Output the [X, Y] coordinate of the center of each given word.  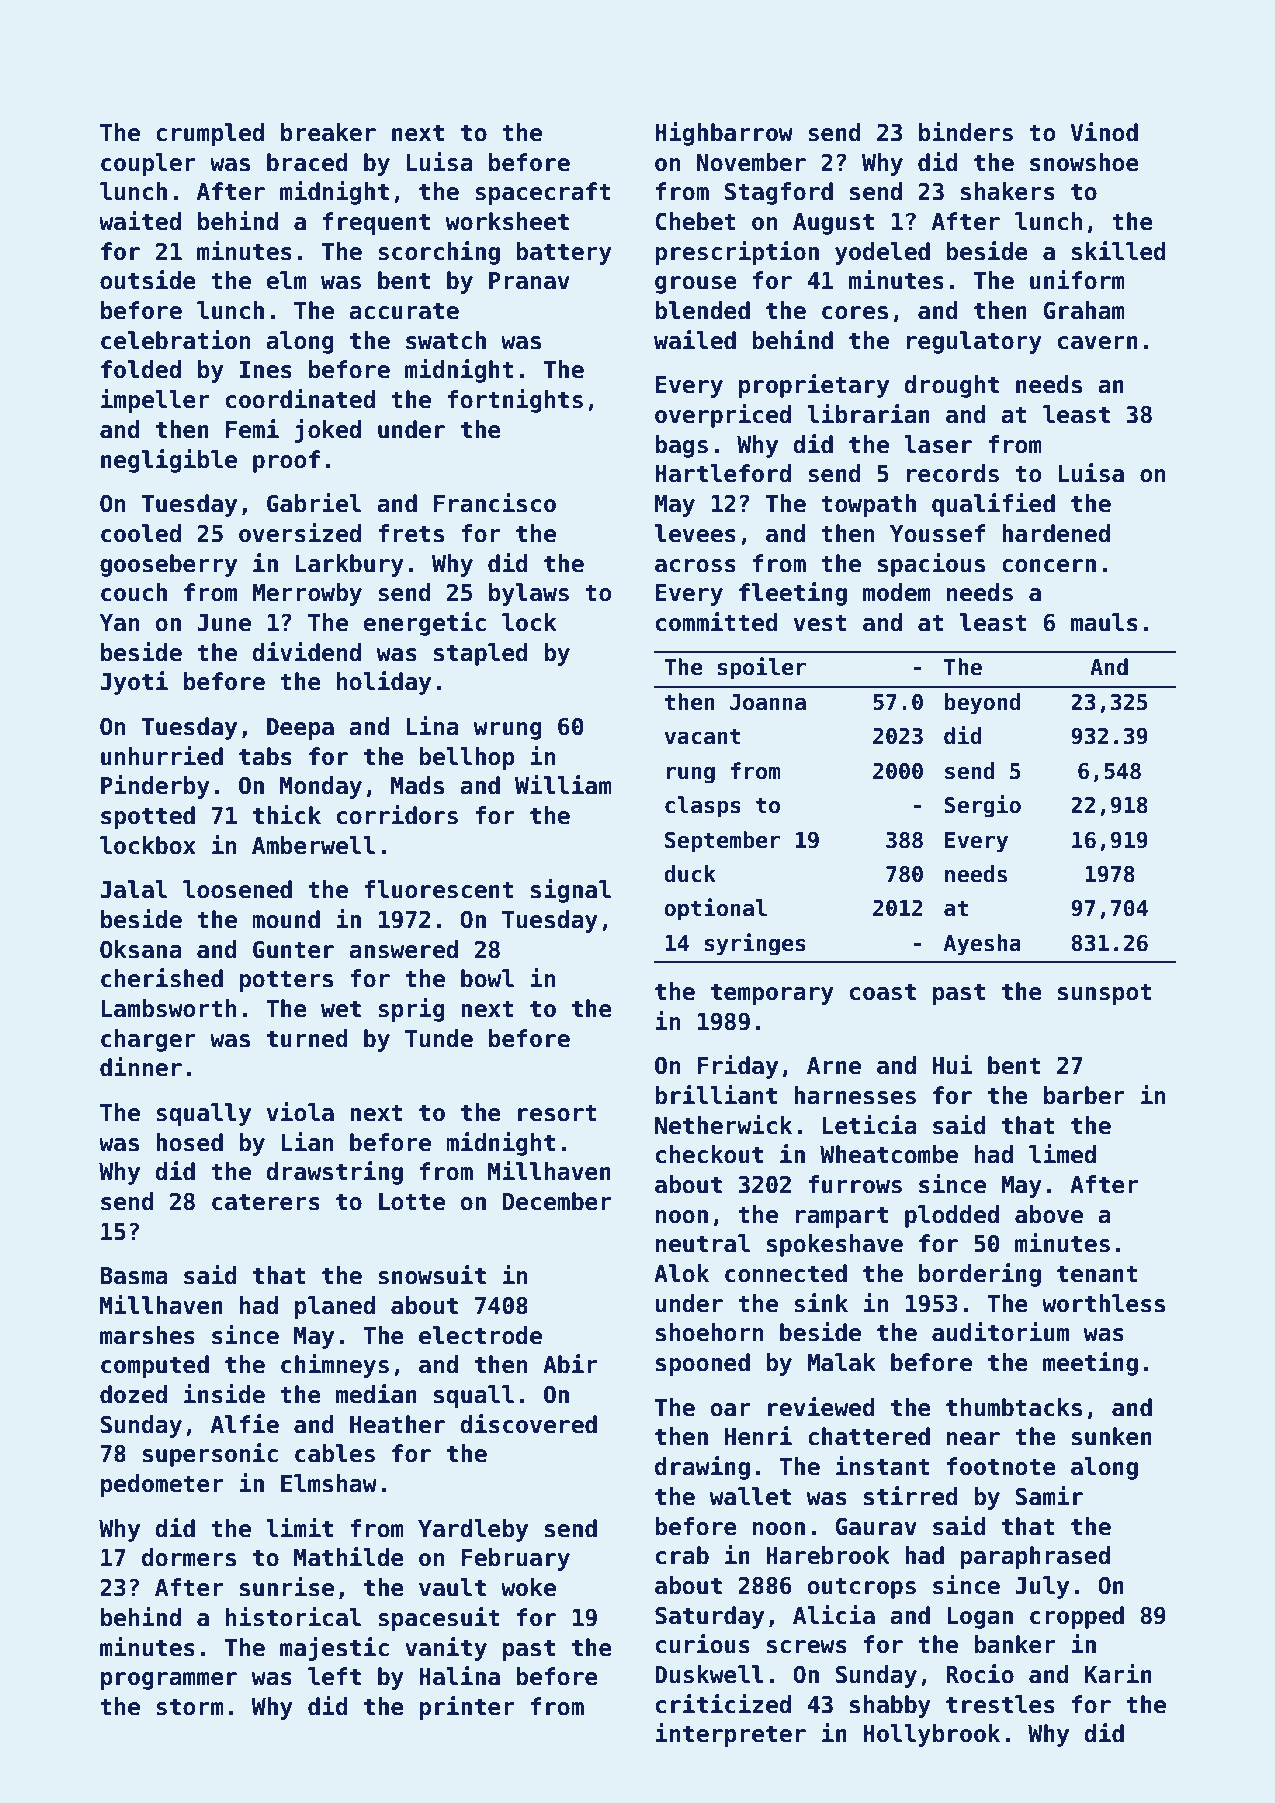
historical [293, 1617]
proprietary [814, 386]
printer [467, 1708]
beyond [982, 704]
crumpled [210, 134]
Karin [1118, 1674]
